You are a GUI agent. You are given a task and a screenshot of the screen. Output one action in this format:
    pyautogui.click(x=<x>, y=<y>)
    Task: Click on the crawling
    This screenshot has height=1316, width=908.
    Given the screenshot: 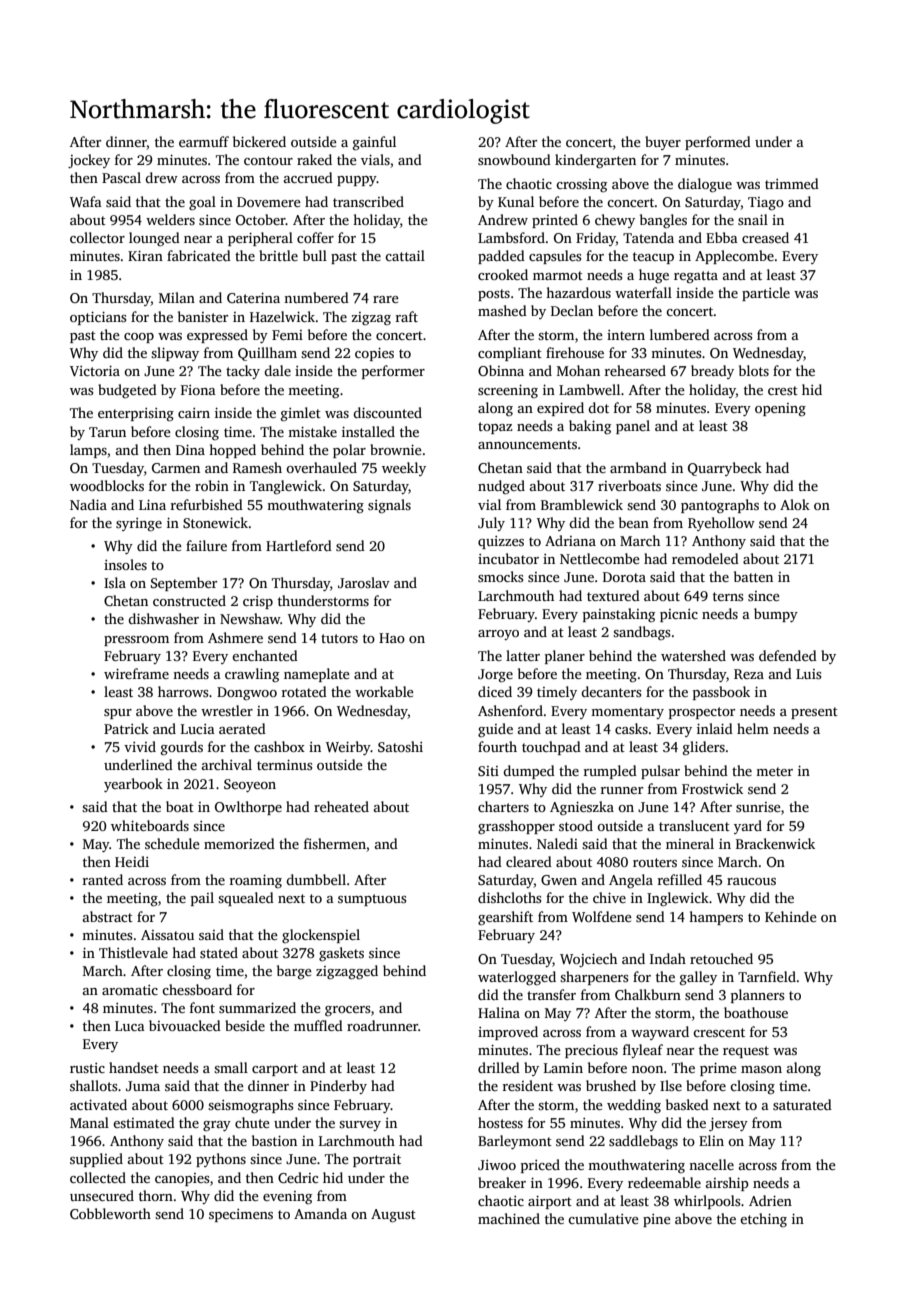 What is the action you would take?
    pyautogui.click(x=252, y=675)
